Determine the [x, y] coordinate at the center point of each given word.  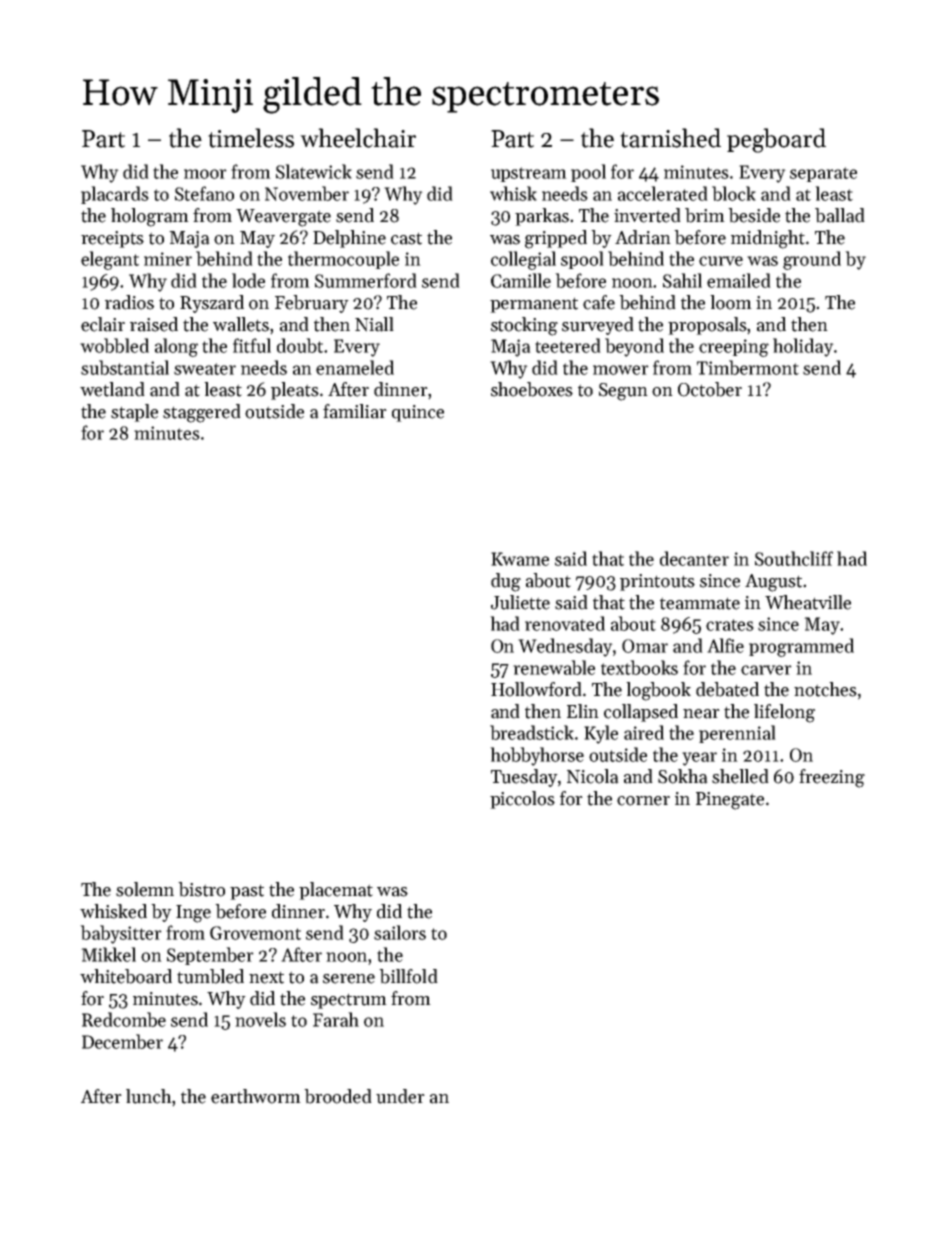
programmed [801, 647]
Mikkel [108, 954]
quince [418, 413]
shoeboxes [532, 389]
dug [506, 582]
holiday [803, 347]
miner [168, 259]
